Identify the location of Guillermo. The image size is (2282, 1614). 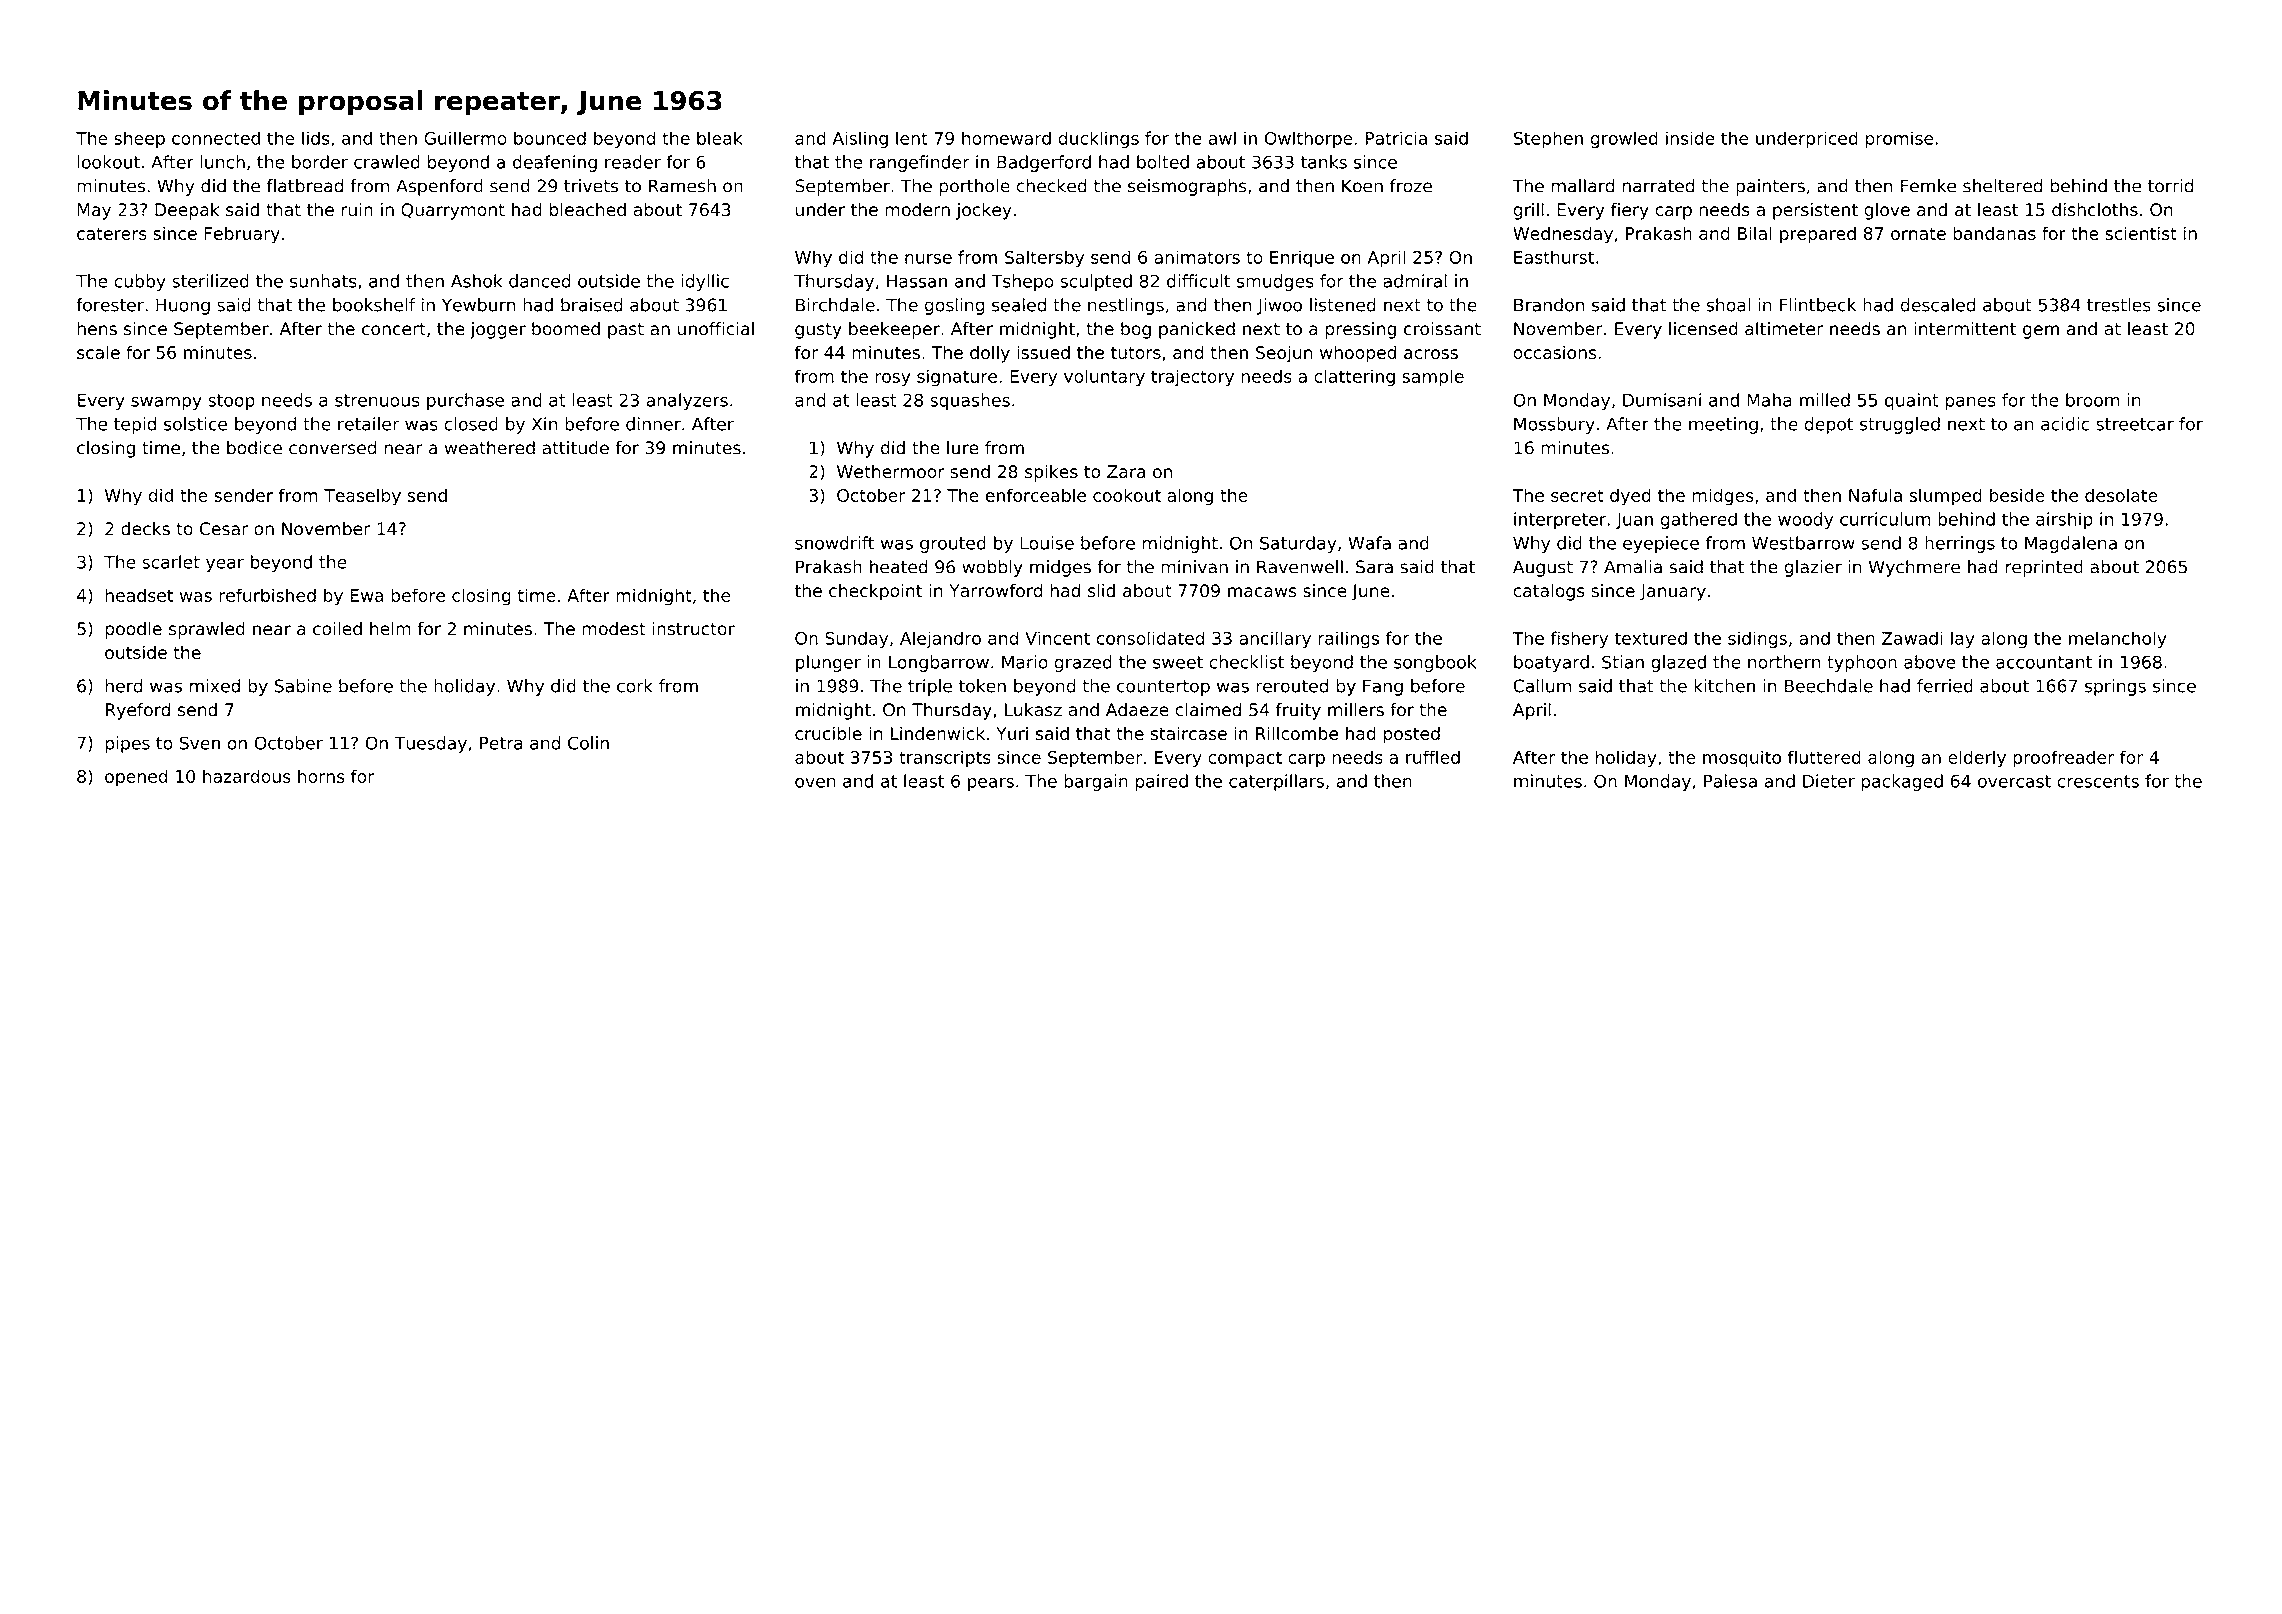
(465, 138).
